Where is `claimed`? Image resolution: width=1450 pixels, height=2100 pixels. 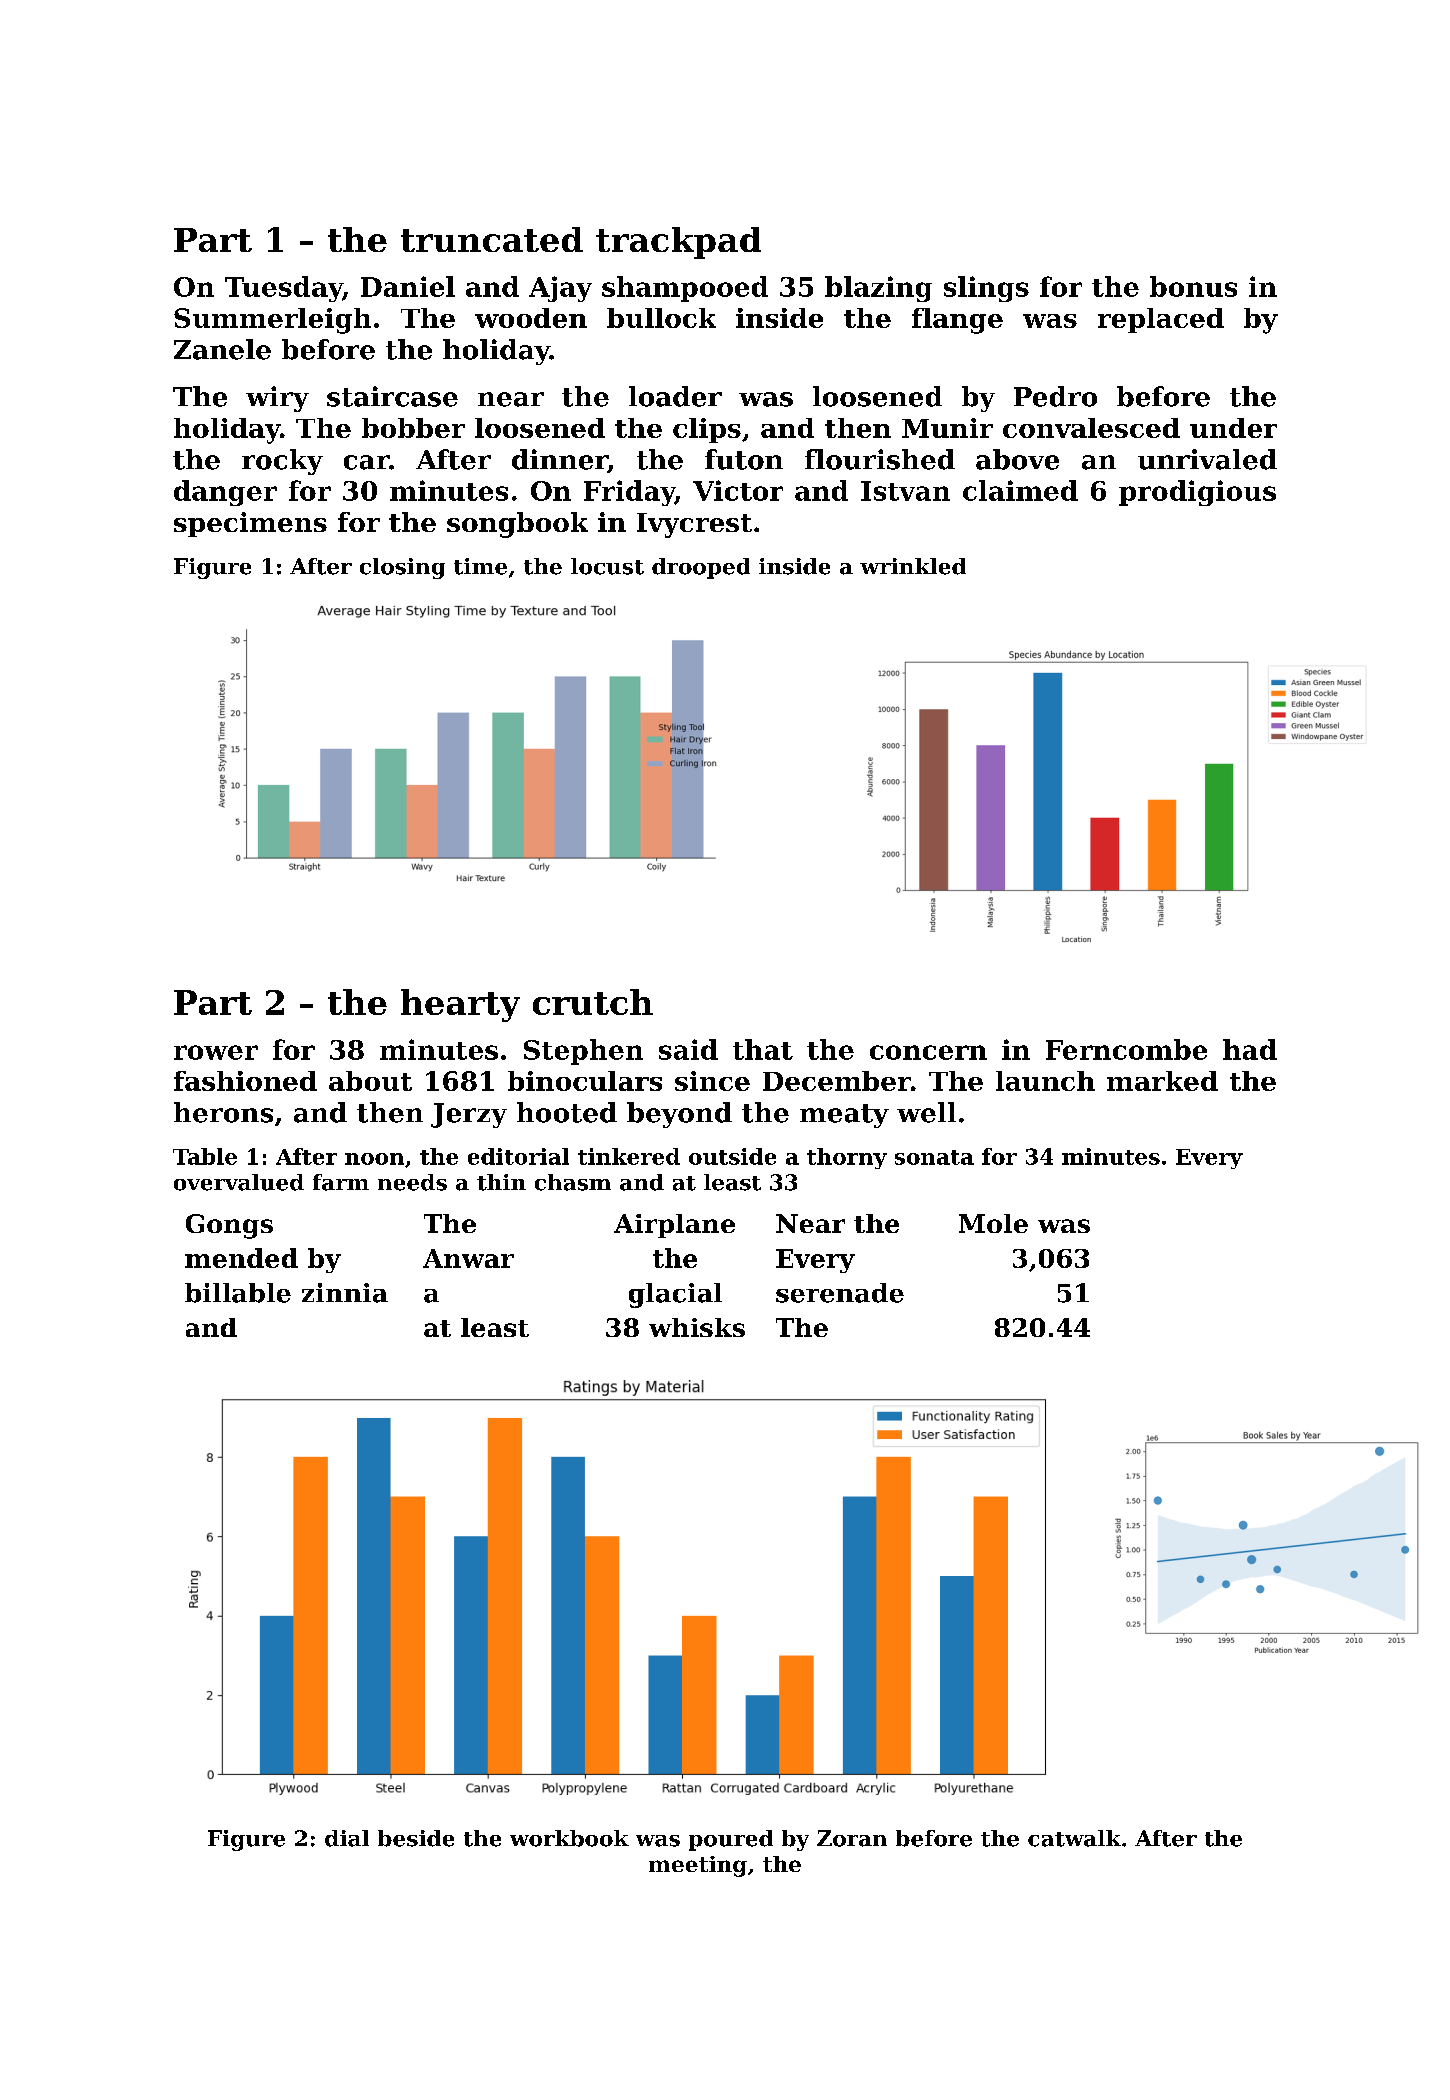 claimed is located at coordinates (1020, 490).
